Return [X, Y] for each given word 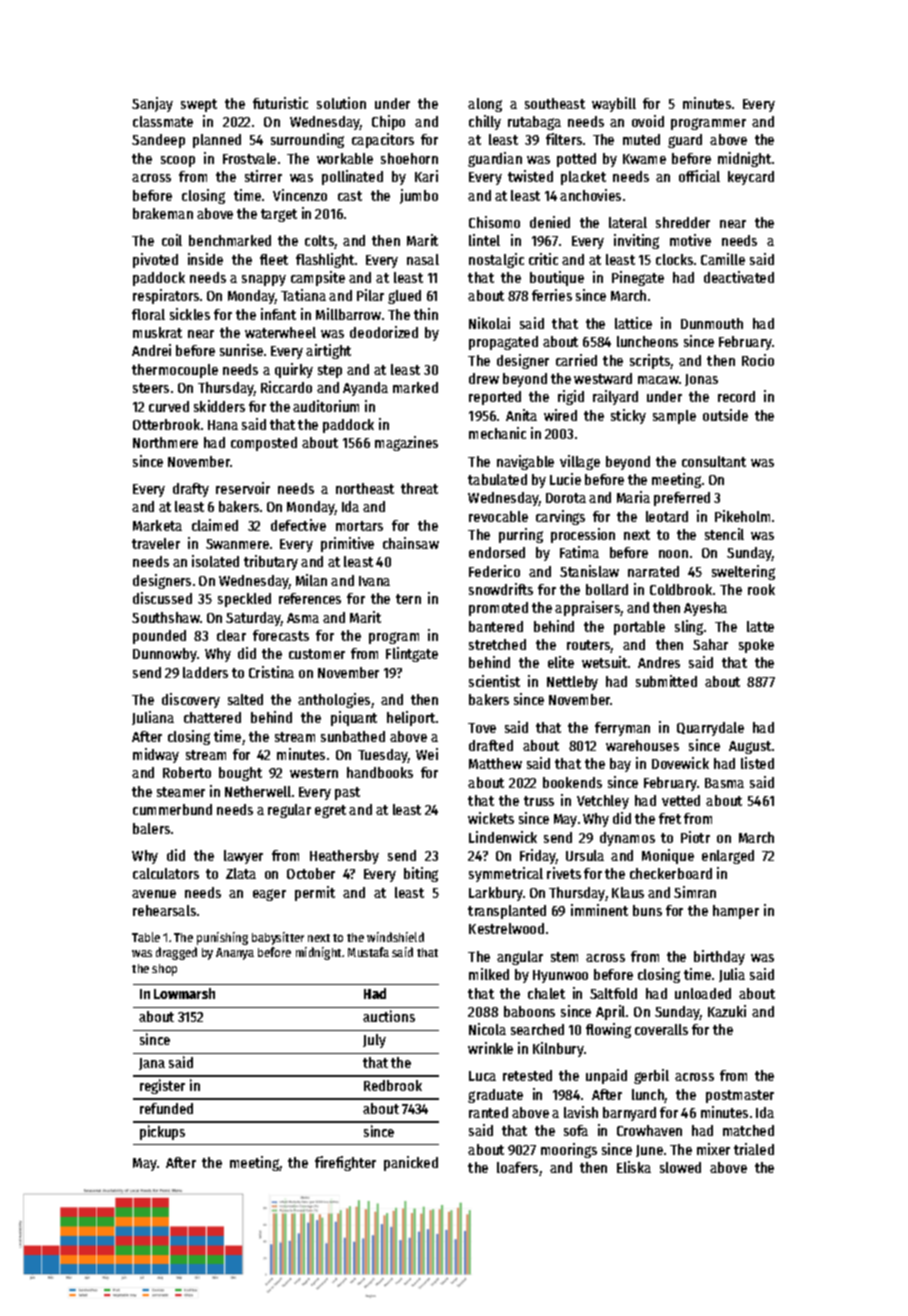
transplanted [507, 912]
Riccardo [286, 387]
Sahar [710, 644]
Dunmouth [712, 323]
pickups [162, 1132]
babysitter [278, 938]
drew [484, 378]
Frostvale [249, 158]
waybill [614, 104]
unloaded [703, 993]
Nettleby [572, 683]
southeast [555, 103]
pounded [159, 637]
